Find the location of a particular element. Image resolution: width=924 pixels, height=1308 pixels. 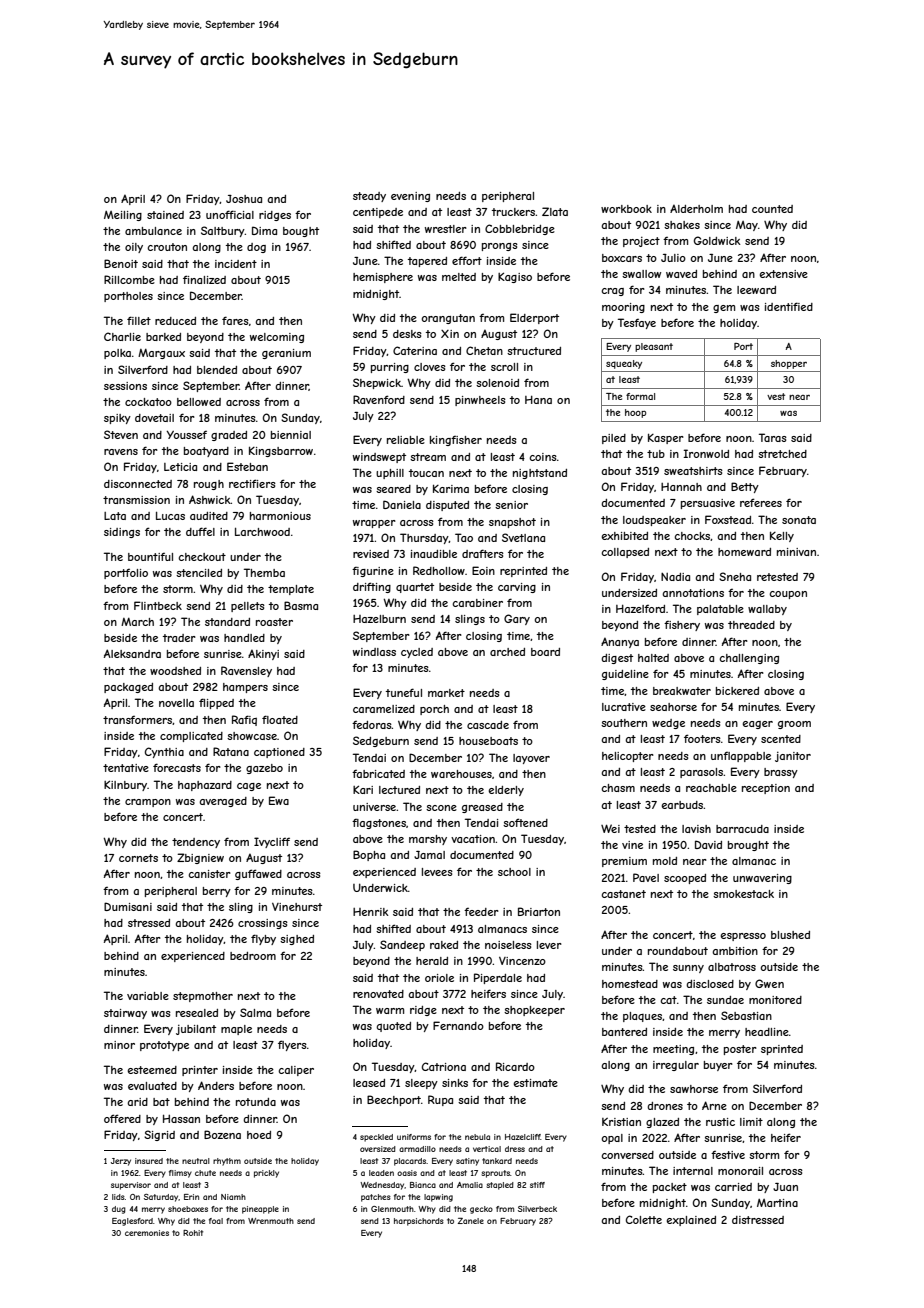

Hannah is located at coordinates (681, 487).
